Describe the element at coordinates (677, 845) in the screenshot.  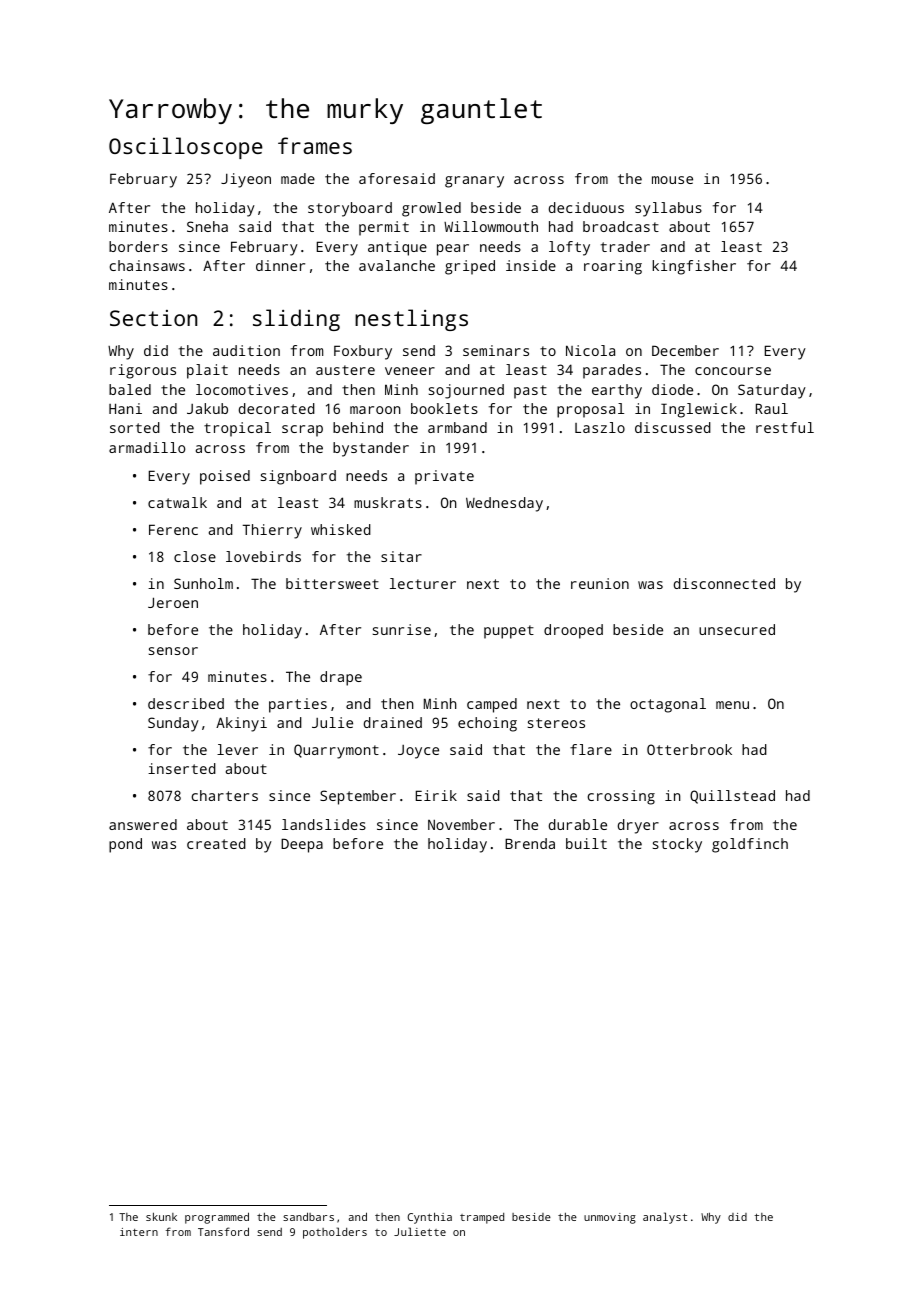
I see `stocky` at that location.
